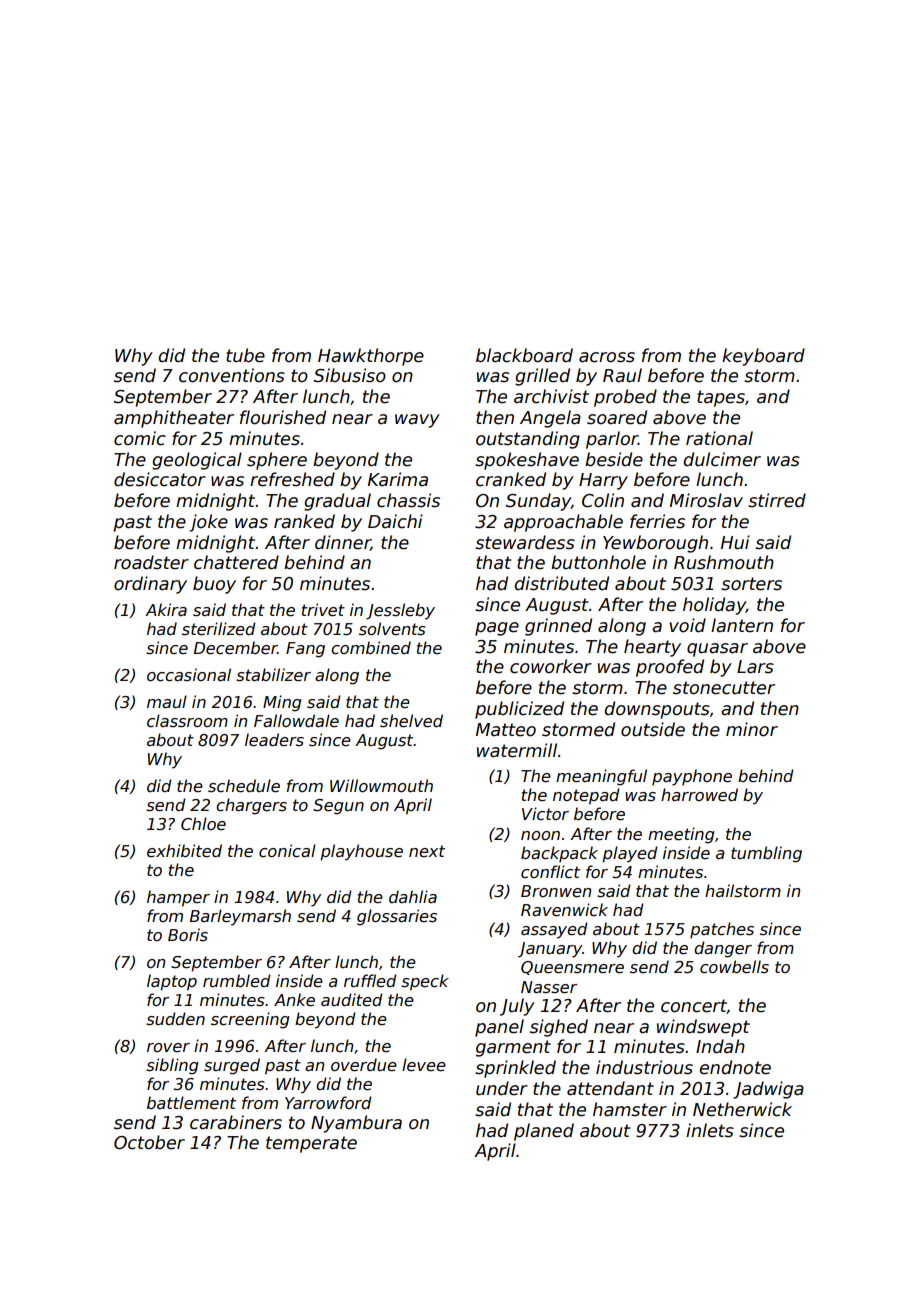 The width and height of the screenshot is (924, 1314). What do you see at coordinates (703, 1028) in the screenshot?
I see `windswept` at bounding box center [703, 1028].
